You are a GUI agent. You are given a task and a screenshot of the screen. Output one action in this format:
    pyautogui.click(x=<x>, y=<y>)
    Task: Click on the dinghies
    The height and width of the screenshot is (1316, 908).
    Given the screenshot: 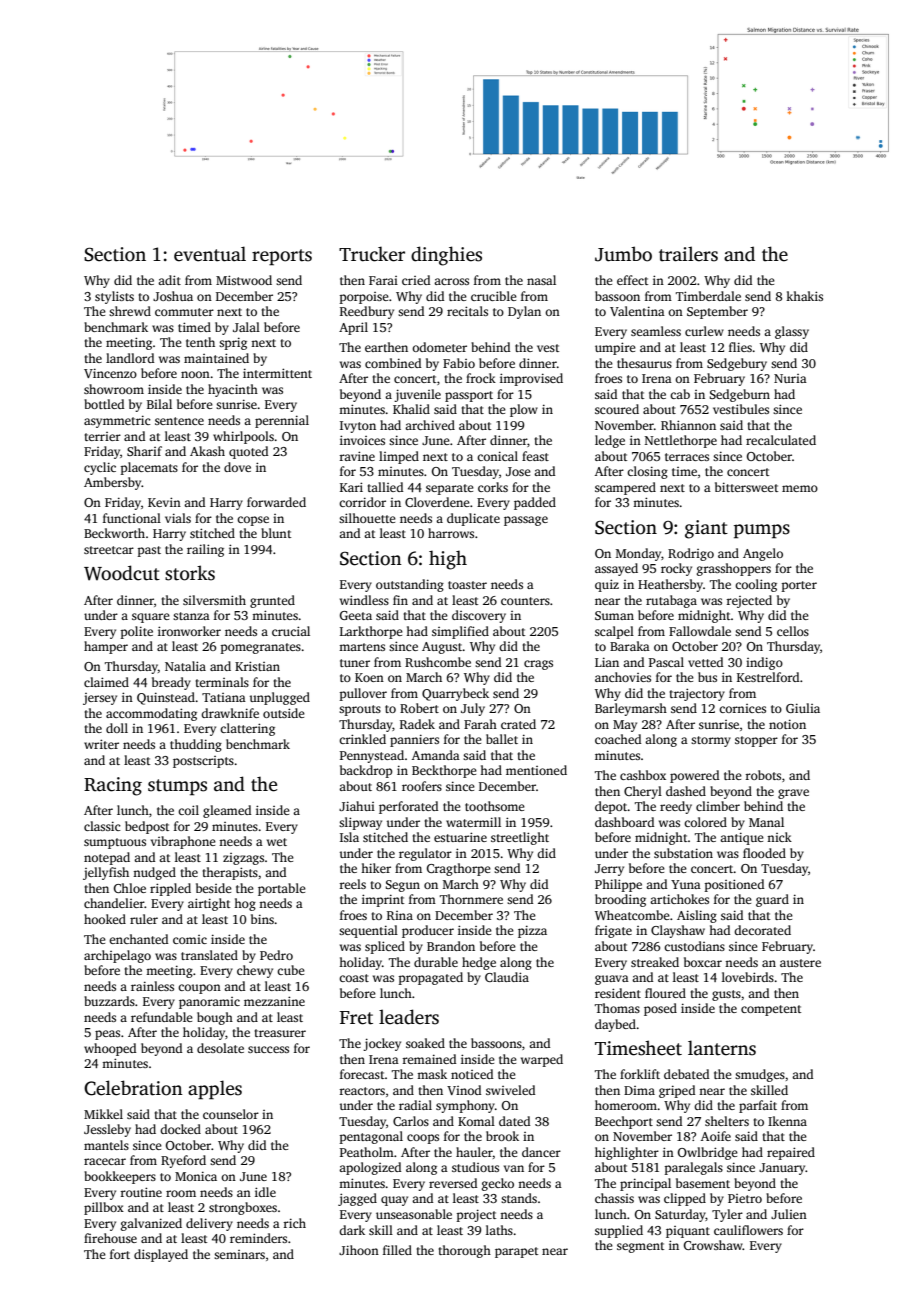 What is the action you would take?
    pyautogui.click(x=446, y=256)
